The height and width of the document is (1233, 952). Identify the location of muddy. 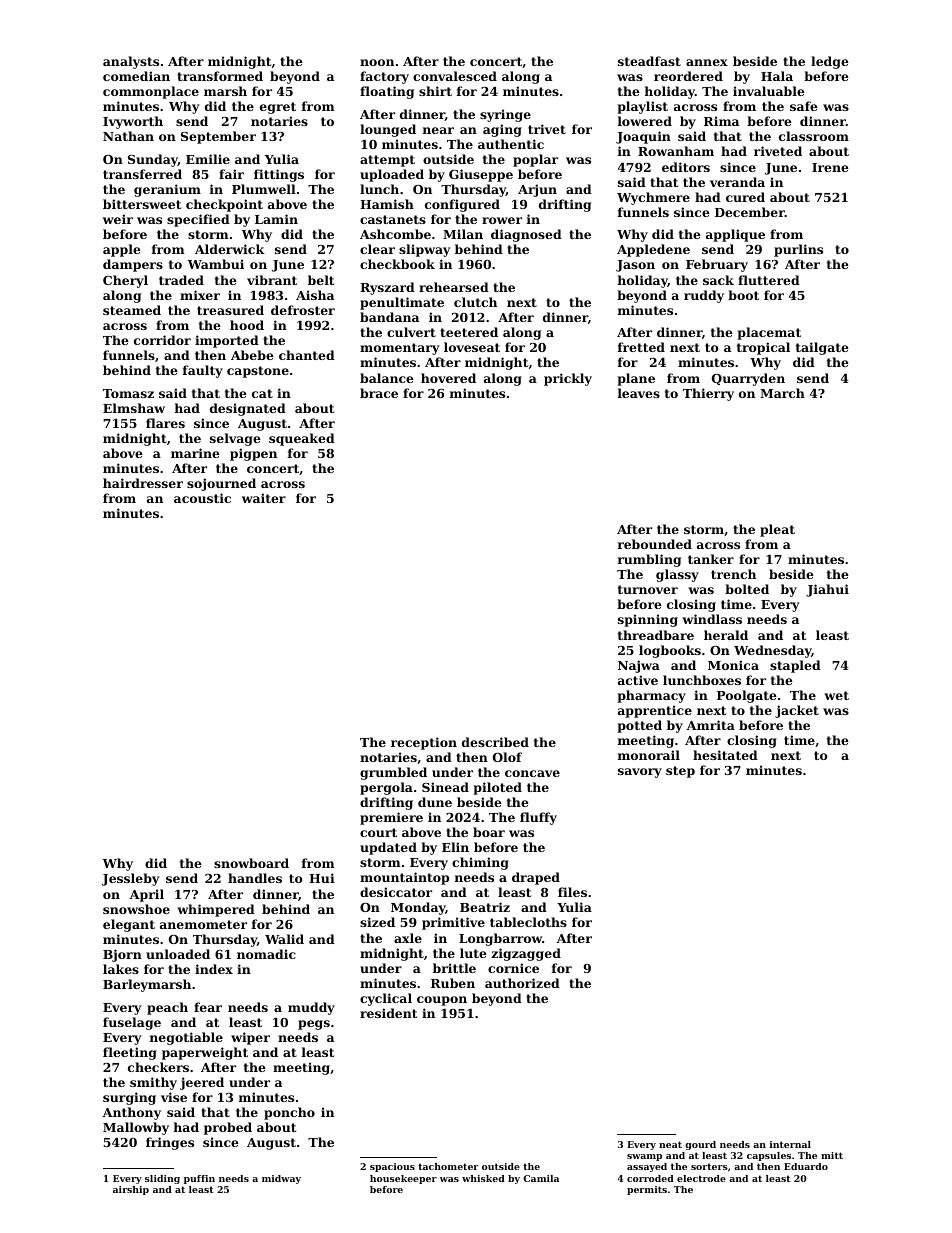
(311, 1008).
